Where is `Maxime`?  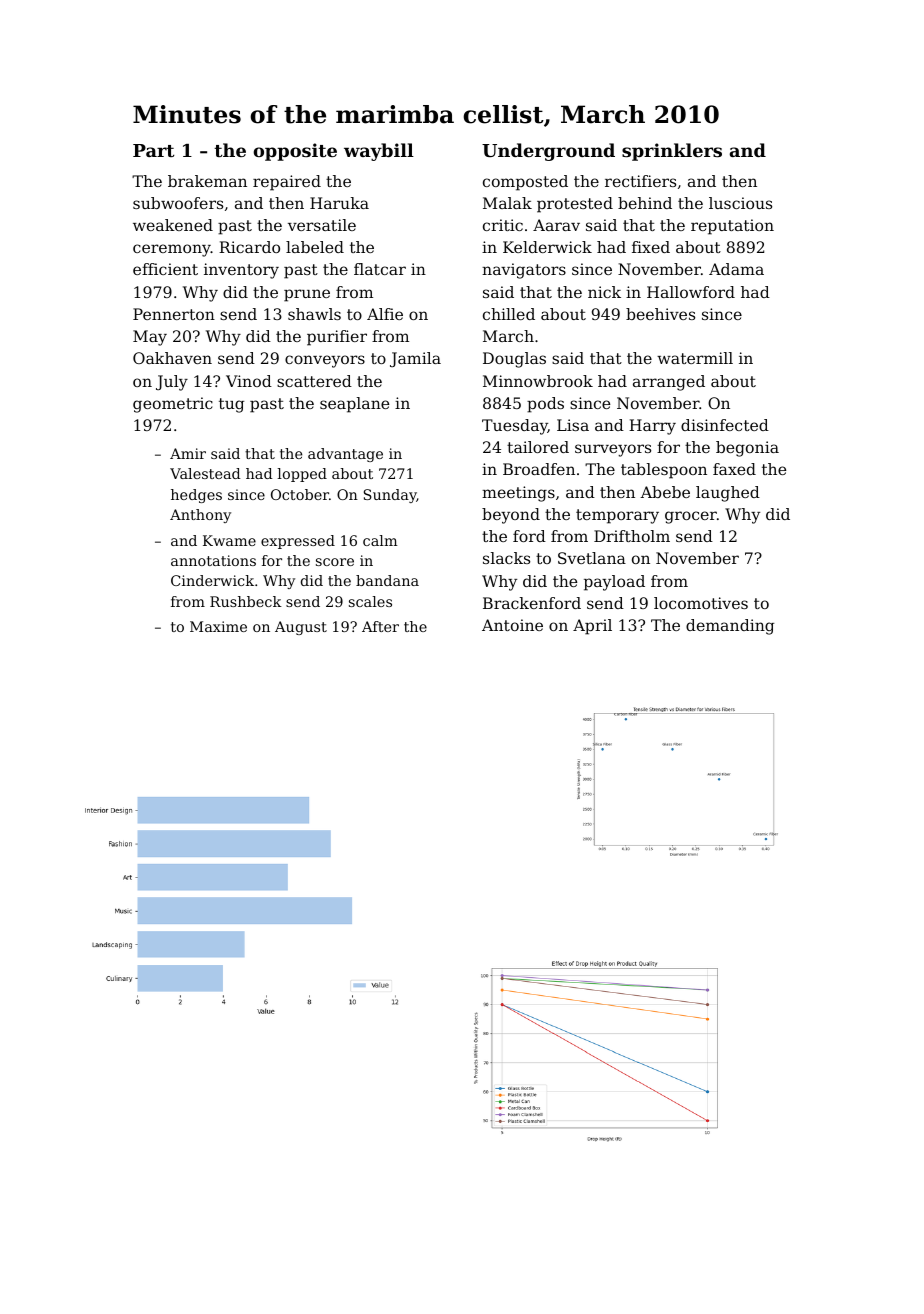 Maxime is located at coordinates (218, 626).
